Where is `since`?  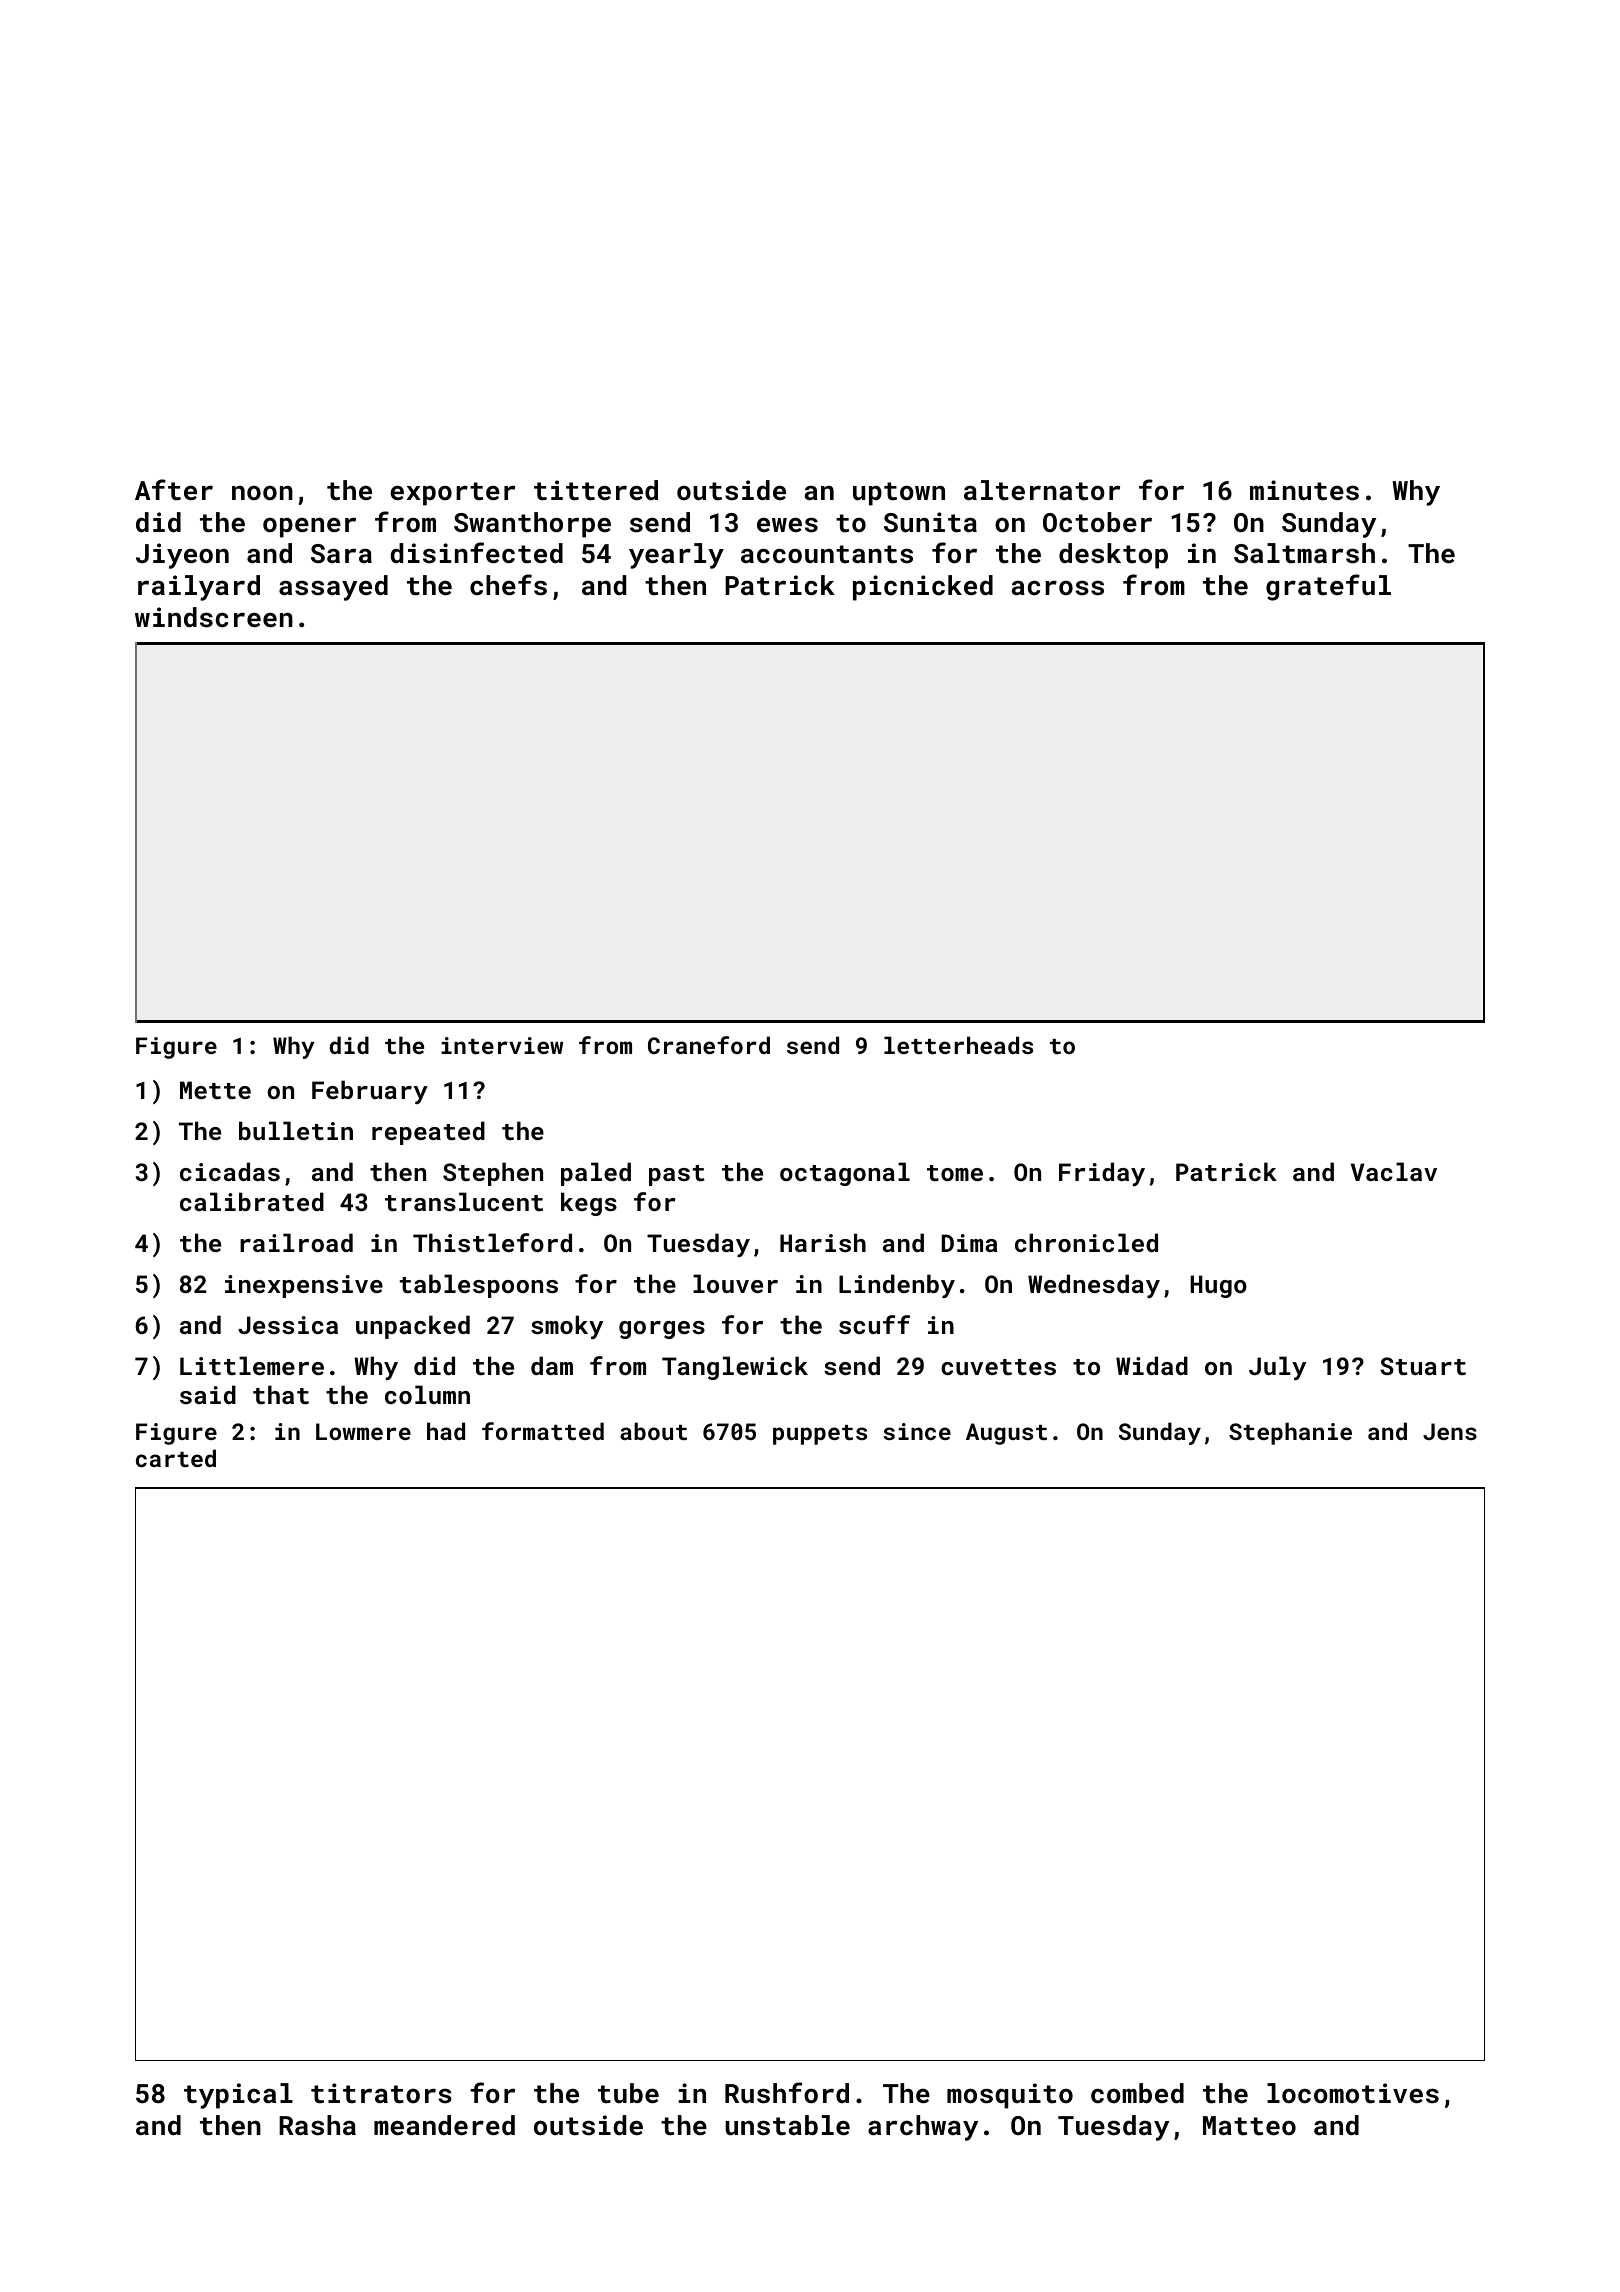 since is located at coordinates (917, 1431).
